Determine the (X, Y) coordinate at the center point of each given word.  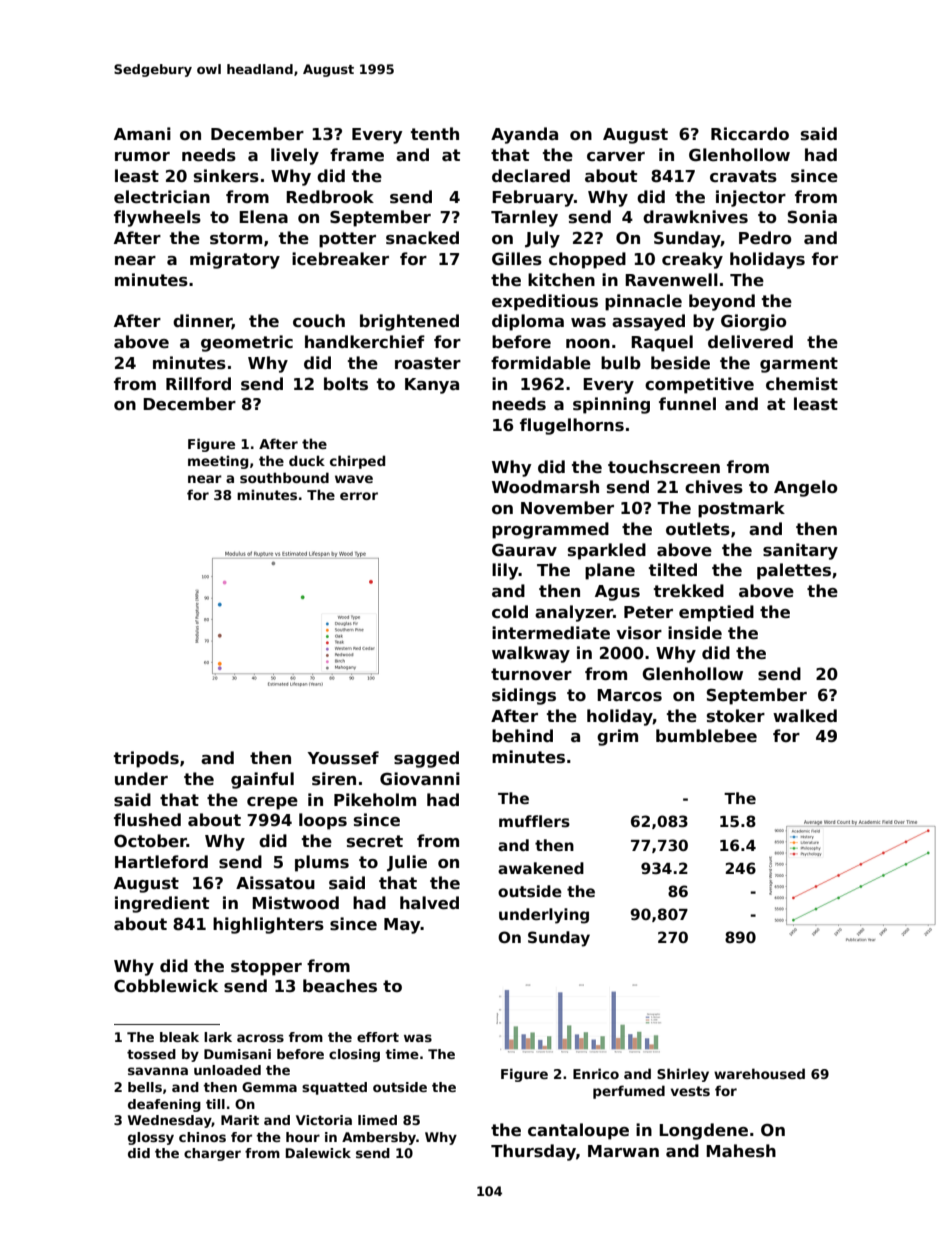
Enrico (596, 1073)
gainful (262, 780)
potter (347, 240)
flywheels (157, 218)
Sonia (812, 217)
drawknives (695, 217)
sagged (426, 759)
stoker (736, 716)
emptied (716, 613)
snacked (422, 238)
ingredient (162, 904)
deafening (164, 1105)
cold (510, 612)
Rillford (198, 383)
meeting (218, 462)
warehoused (759, 1073)
